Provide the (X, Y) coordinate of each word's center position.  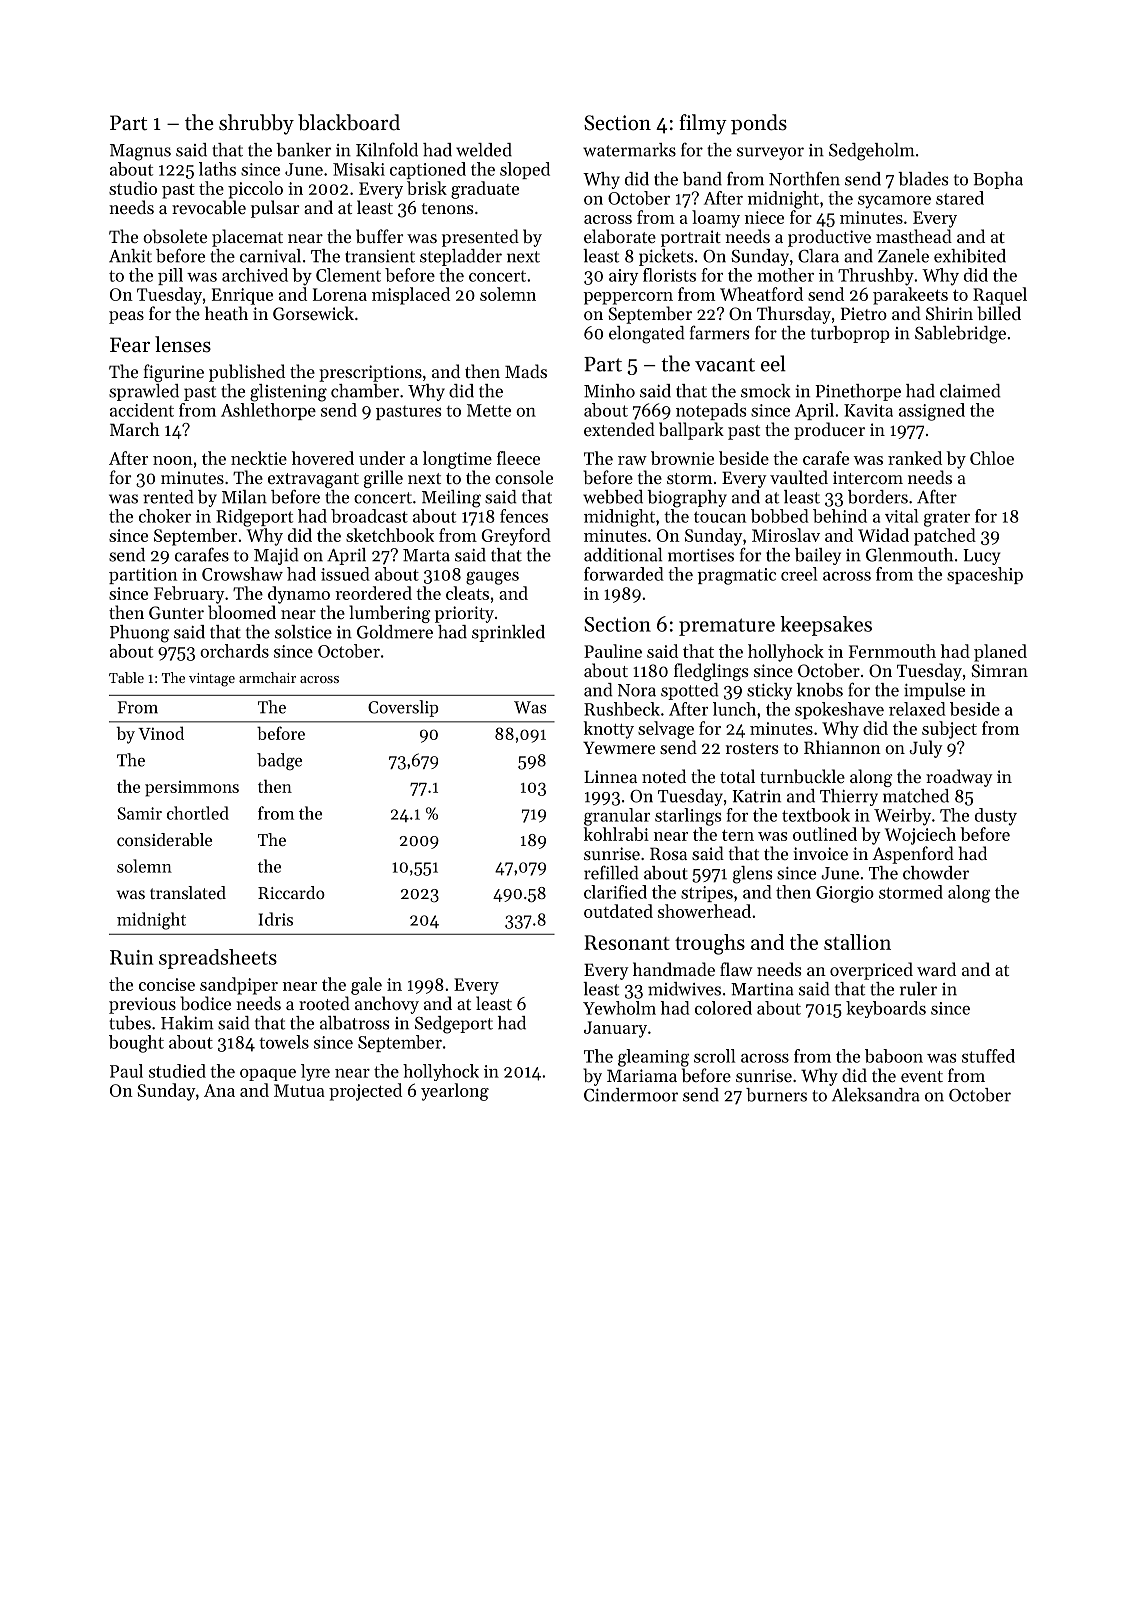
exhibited (970, 256)
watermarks (629, 150)
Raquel (1000, 296)
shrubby (256, 124)
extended (619, 429)
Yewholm (619, 1008)
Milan (244, 497)
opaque (268, 1075)
